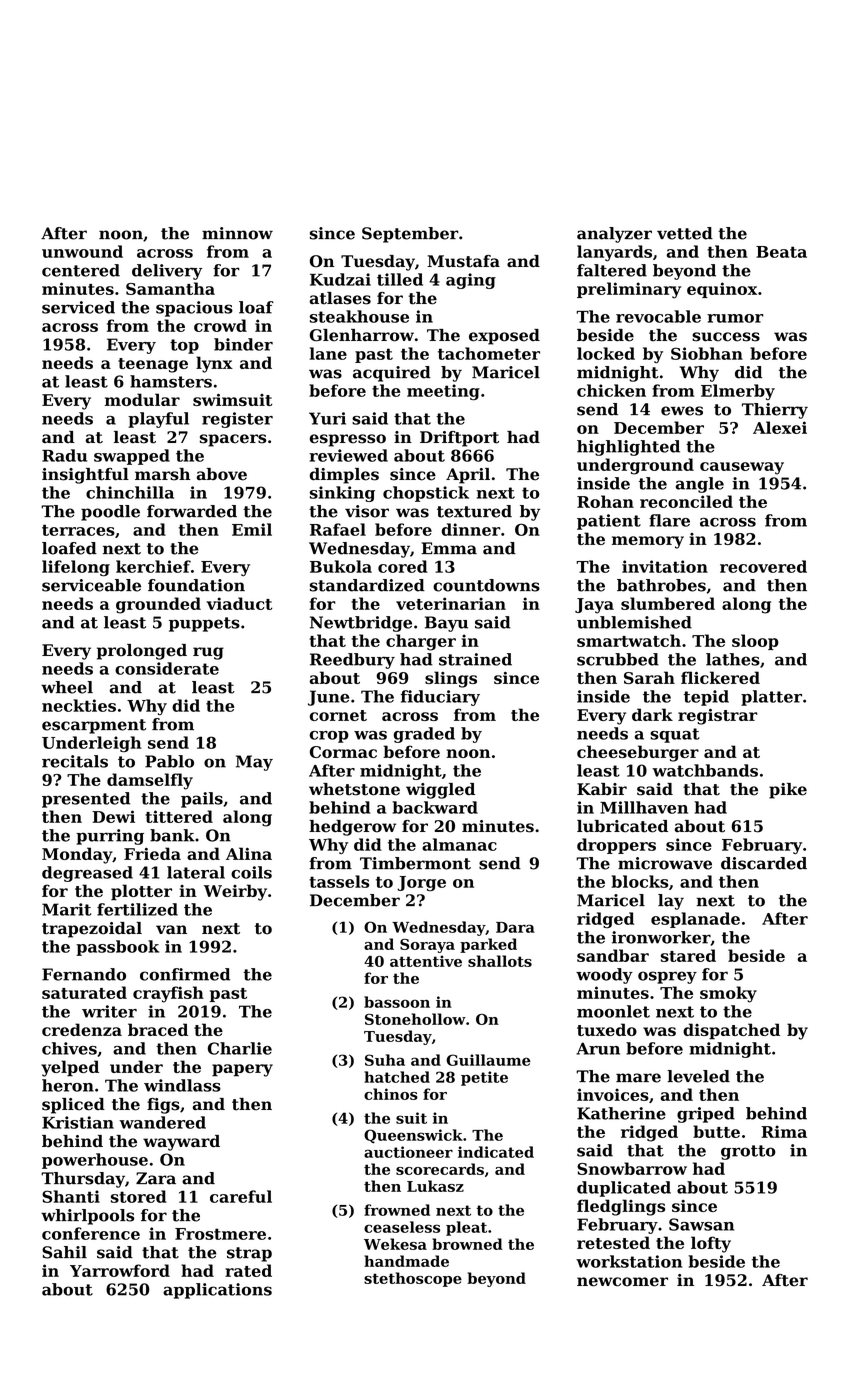 This image has height=1400, width=849. What do you see at coordinates (254, 763) in the image?
I see `May` at bounding box center [254, 763].
